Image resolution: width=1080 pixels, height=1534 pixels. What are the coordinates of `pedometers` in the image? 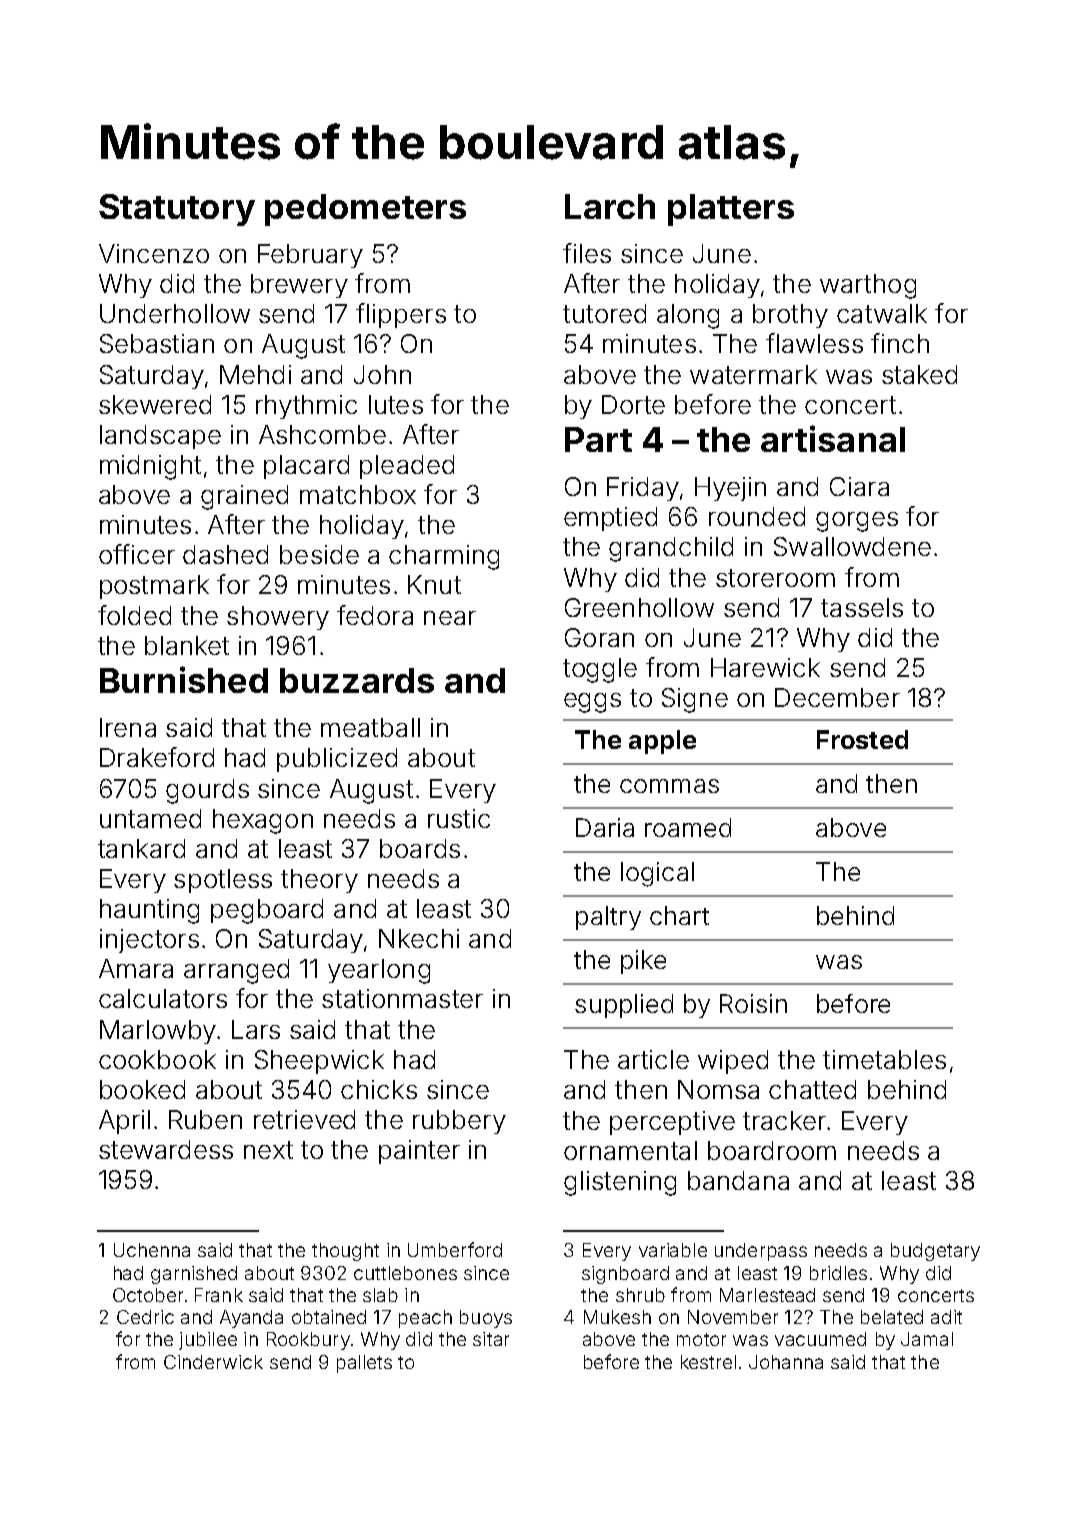 It's located at (365, 210).
